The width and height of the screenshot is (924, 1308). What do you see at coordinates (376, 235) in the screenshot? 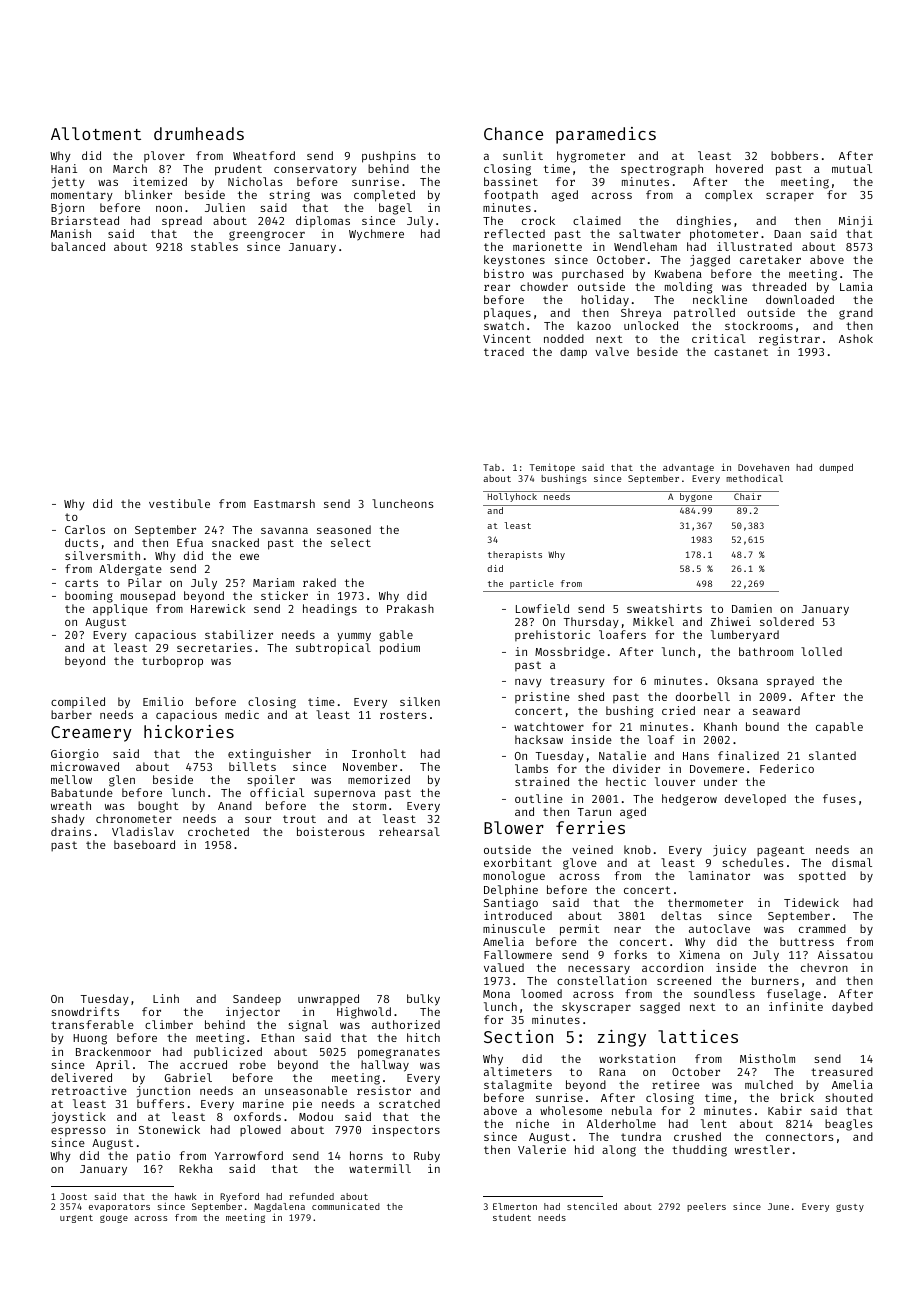
I see `Wychmere` at bounding box center [376, 235].
